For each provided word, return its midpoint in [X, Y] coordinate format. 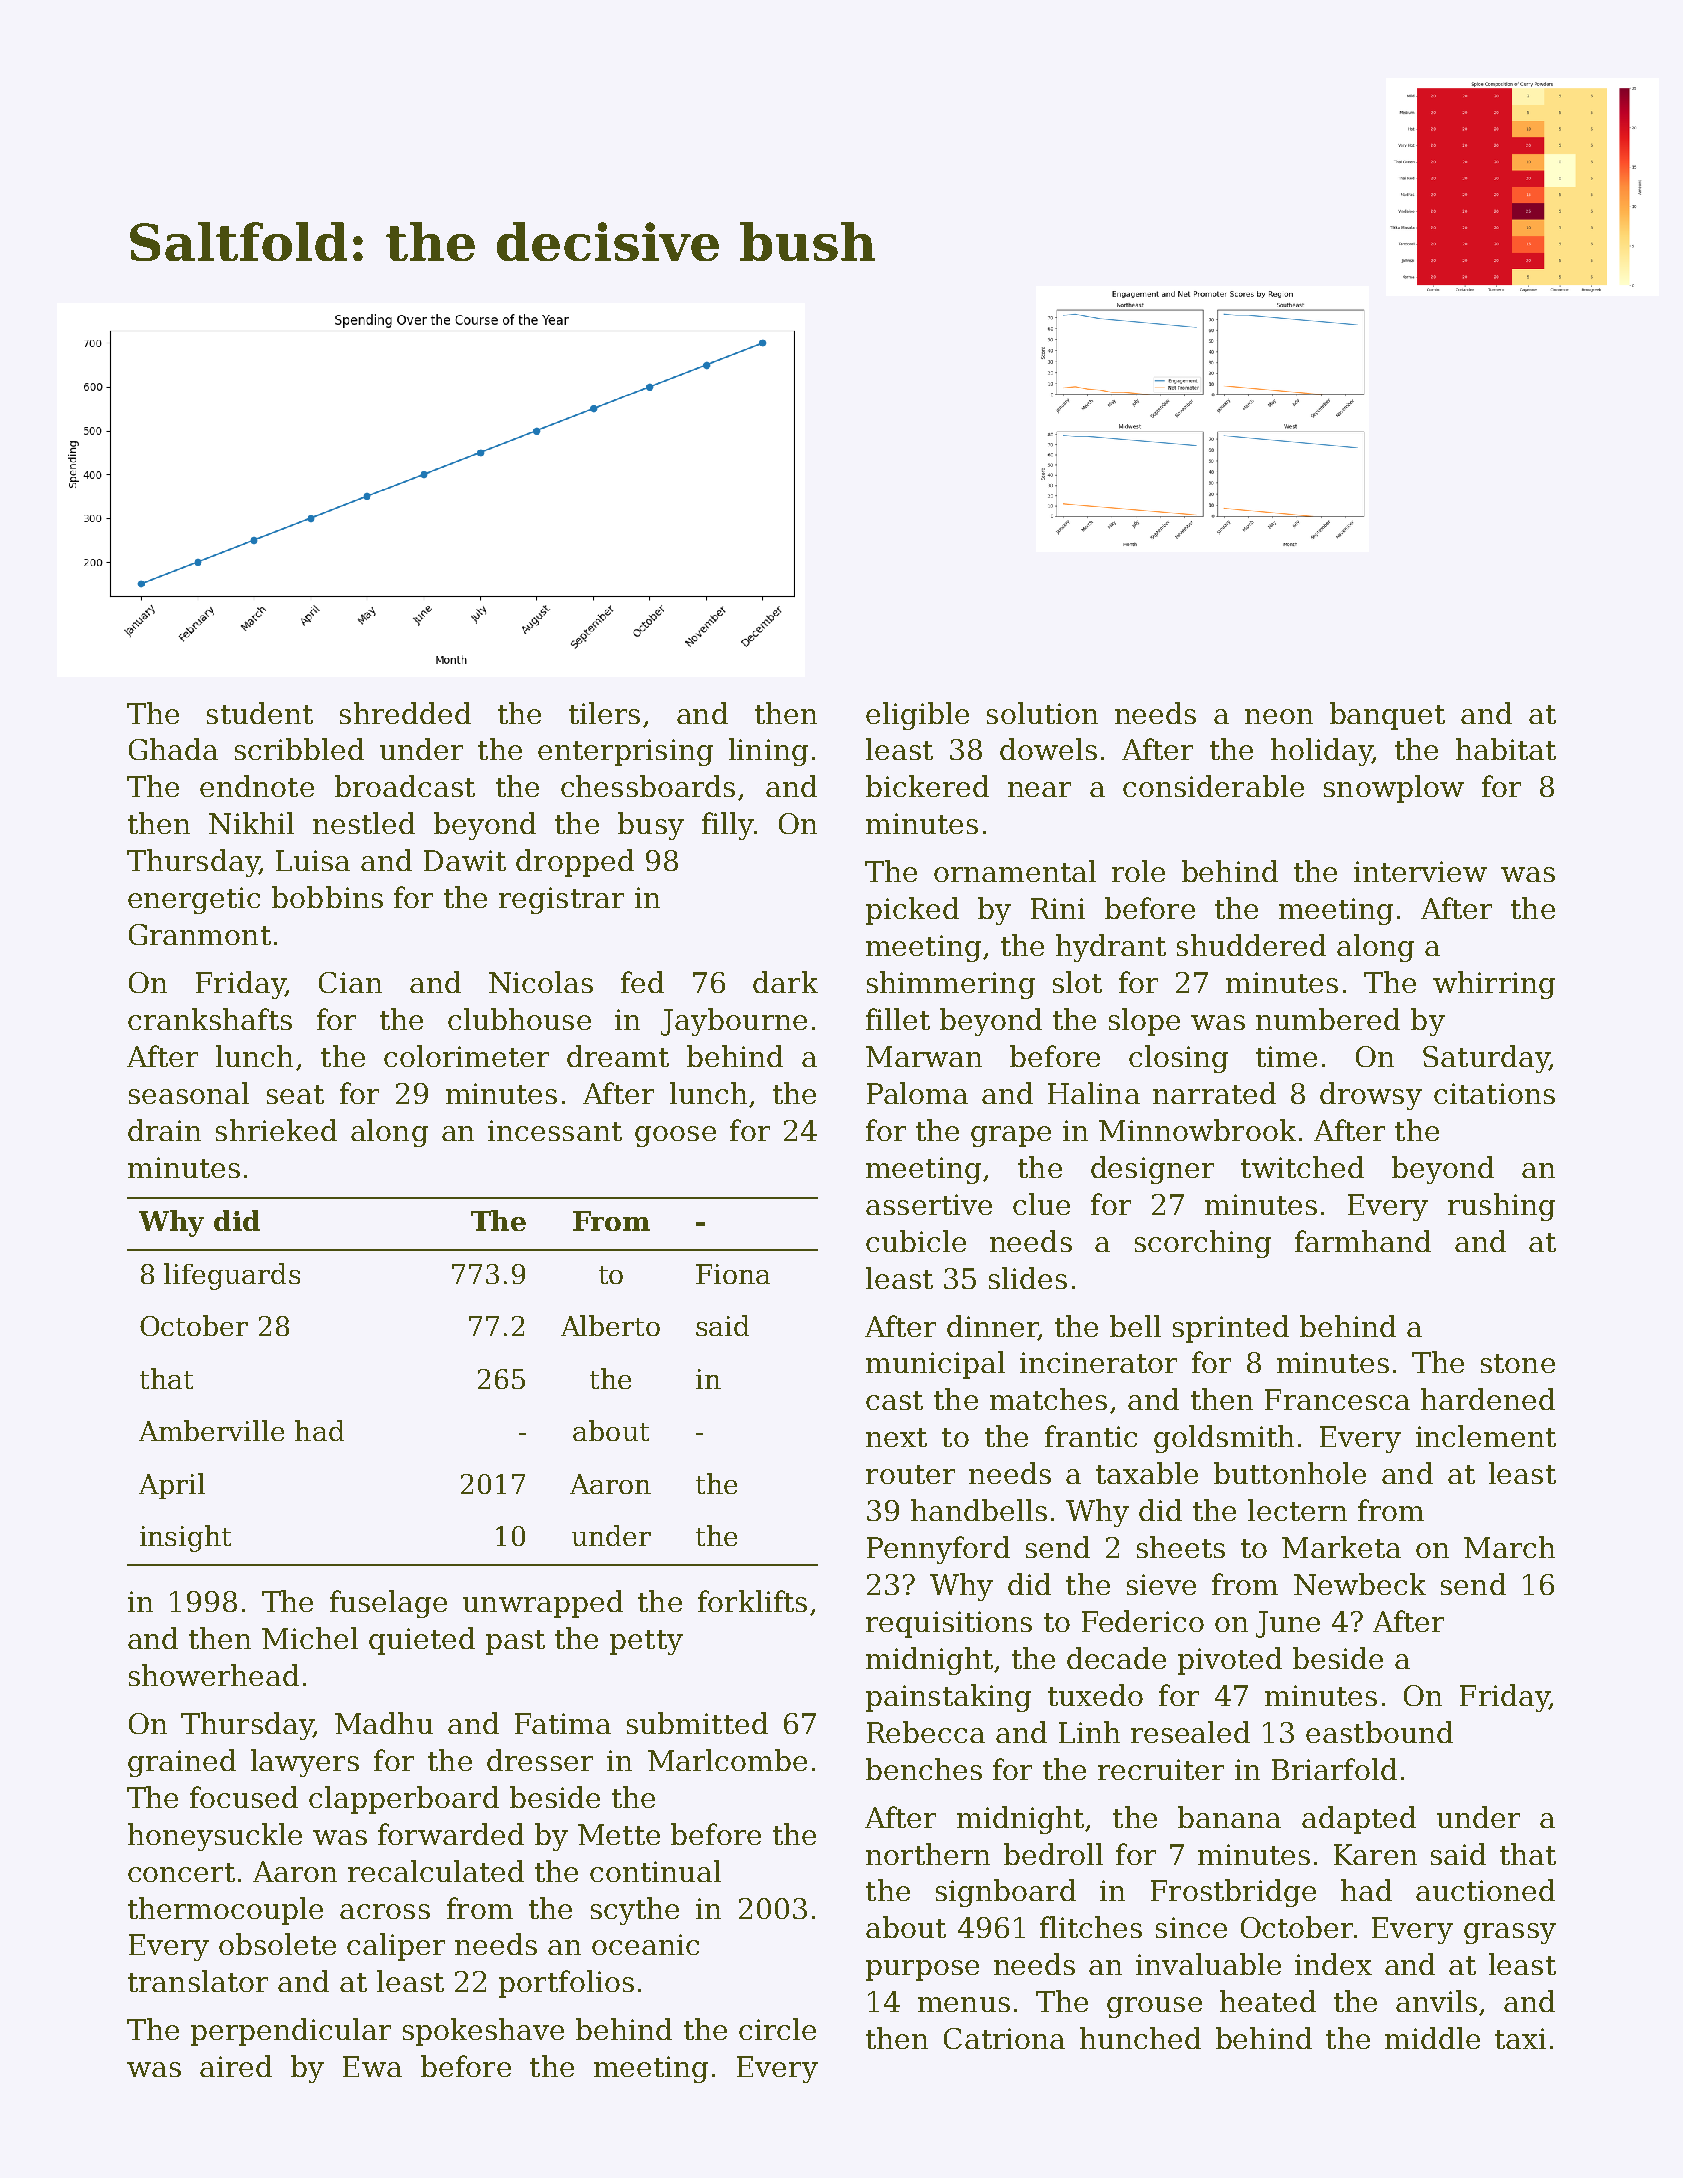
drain [164, 1130]
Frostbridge [1233, 1893]
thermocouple [225, 1911]
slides [1028, 1278]
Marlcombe [727, 1760]
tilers [604, 713]
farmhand [1363, 1241]
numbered [1328, 1019]
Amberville [211, 1430]
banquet [1387, 716]
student [260, 713]
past [515, 1642]
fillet [898, 1019]
